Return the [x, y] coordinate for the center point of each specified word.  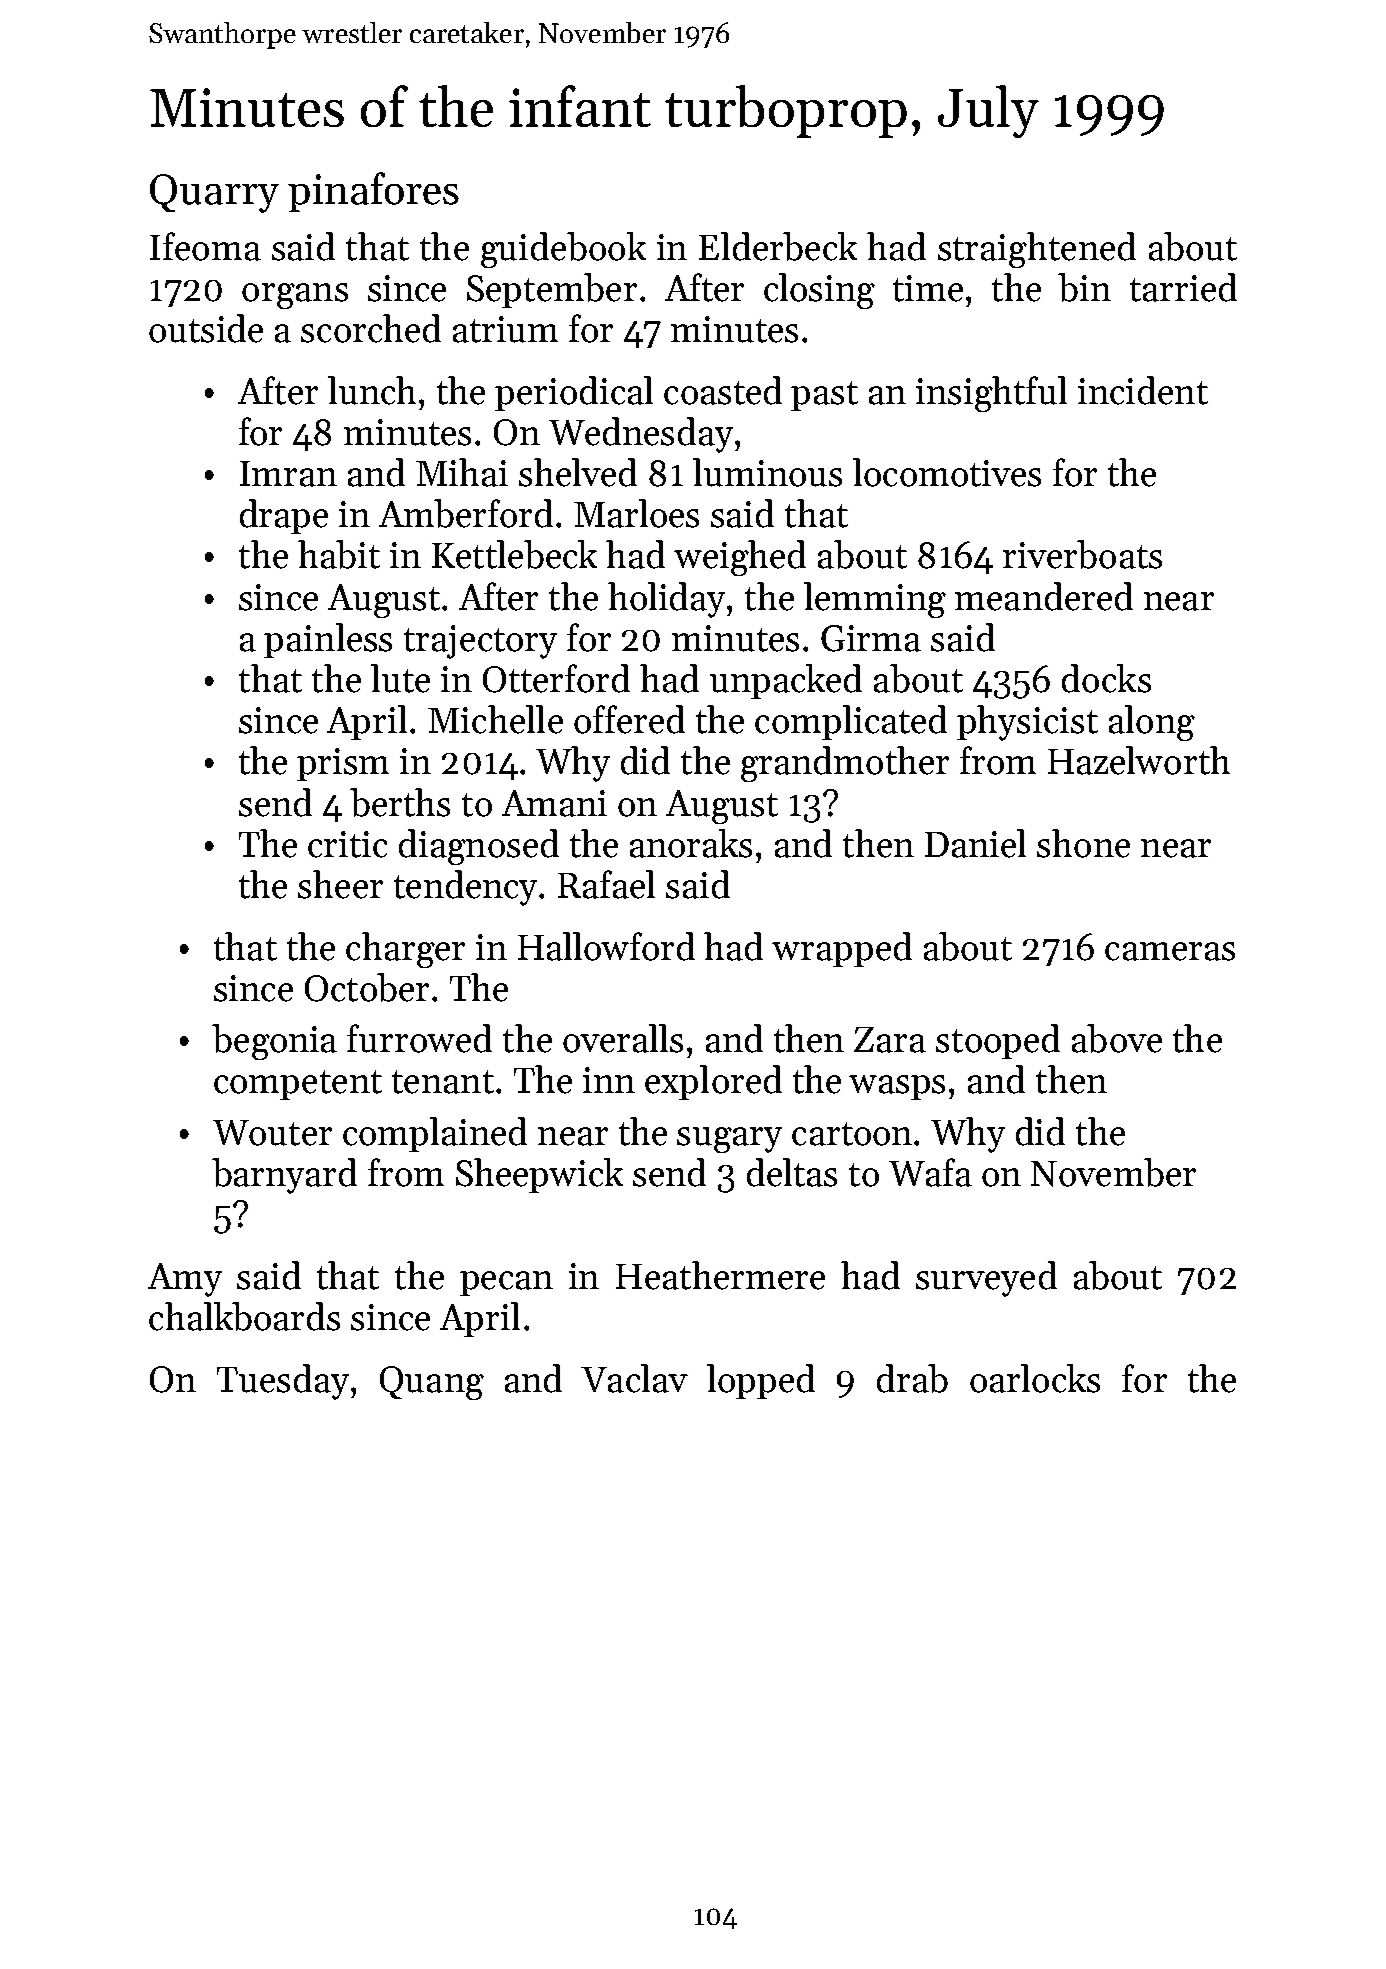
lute [400, 678]
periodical [574, 393]
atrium [505, 329]
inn [609, 1080]
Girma [871, 638]
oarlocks [1035, 1378]
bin [1084, 287]
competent [298, 1085]
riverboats [1082, 554]
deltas [792, 1172]
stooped [998, 1041]
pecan [506, 1283]
